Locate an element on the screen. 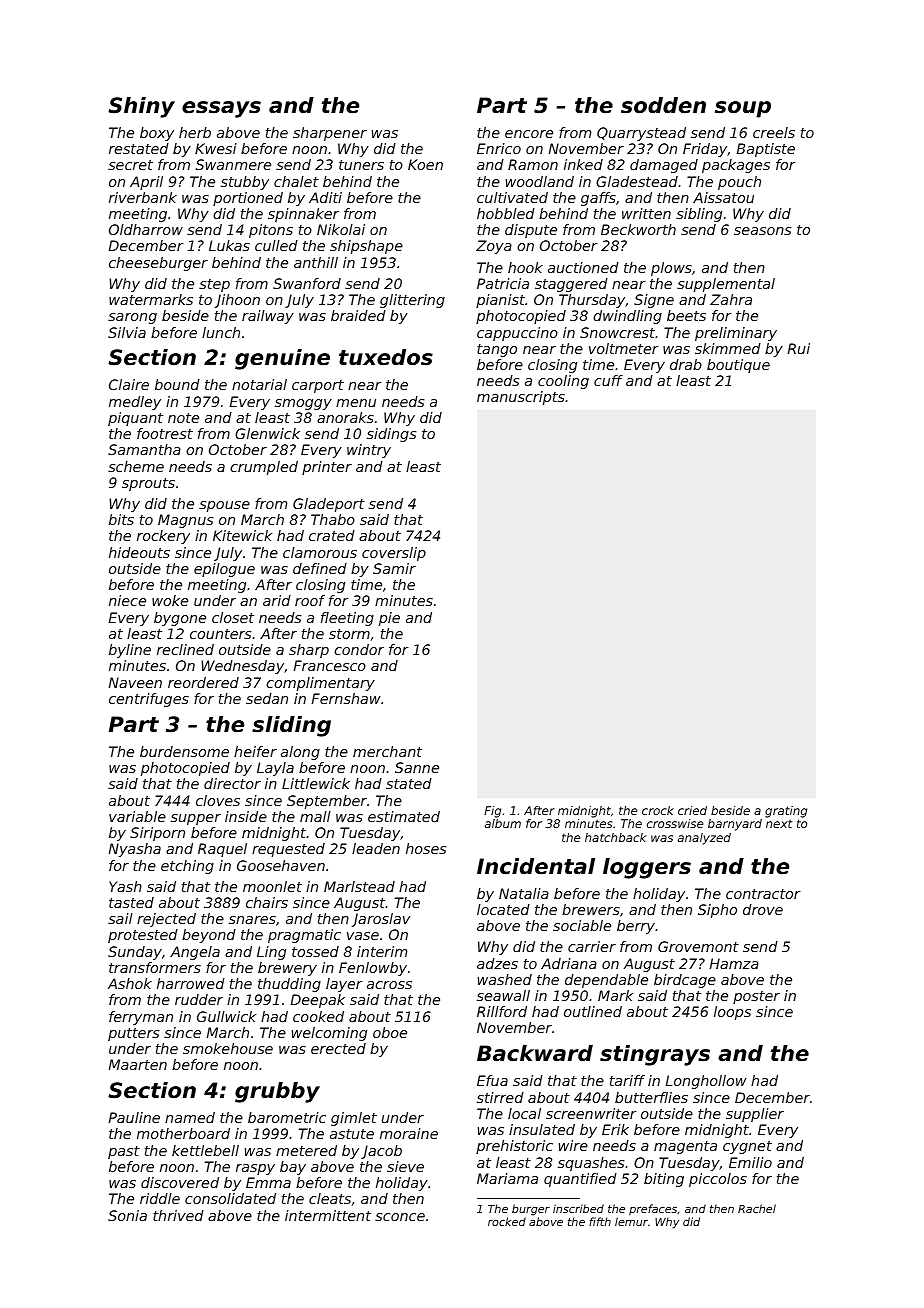  soup is located at coordinates (743, 109).
